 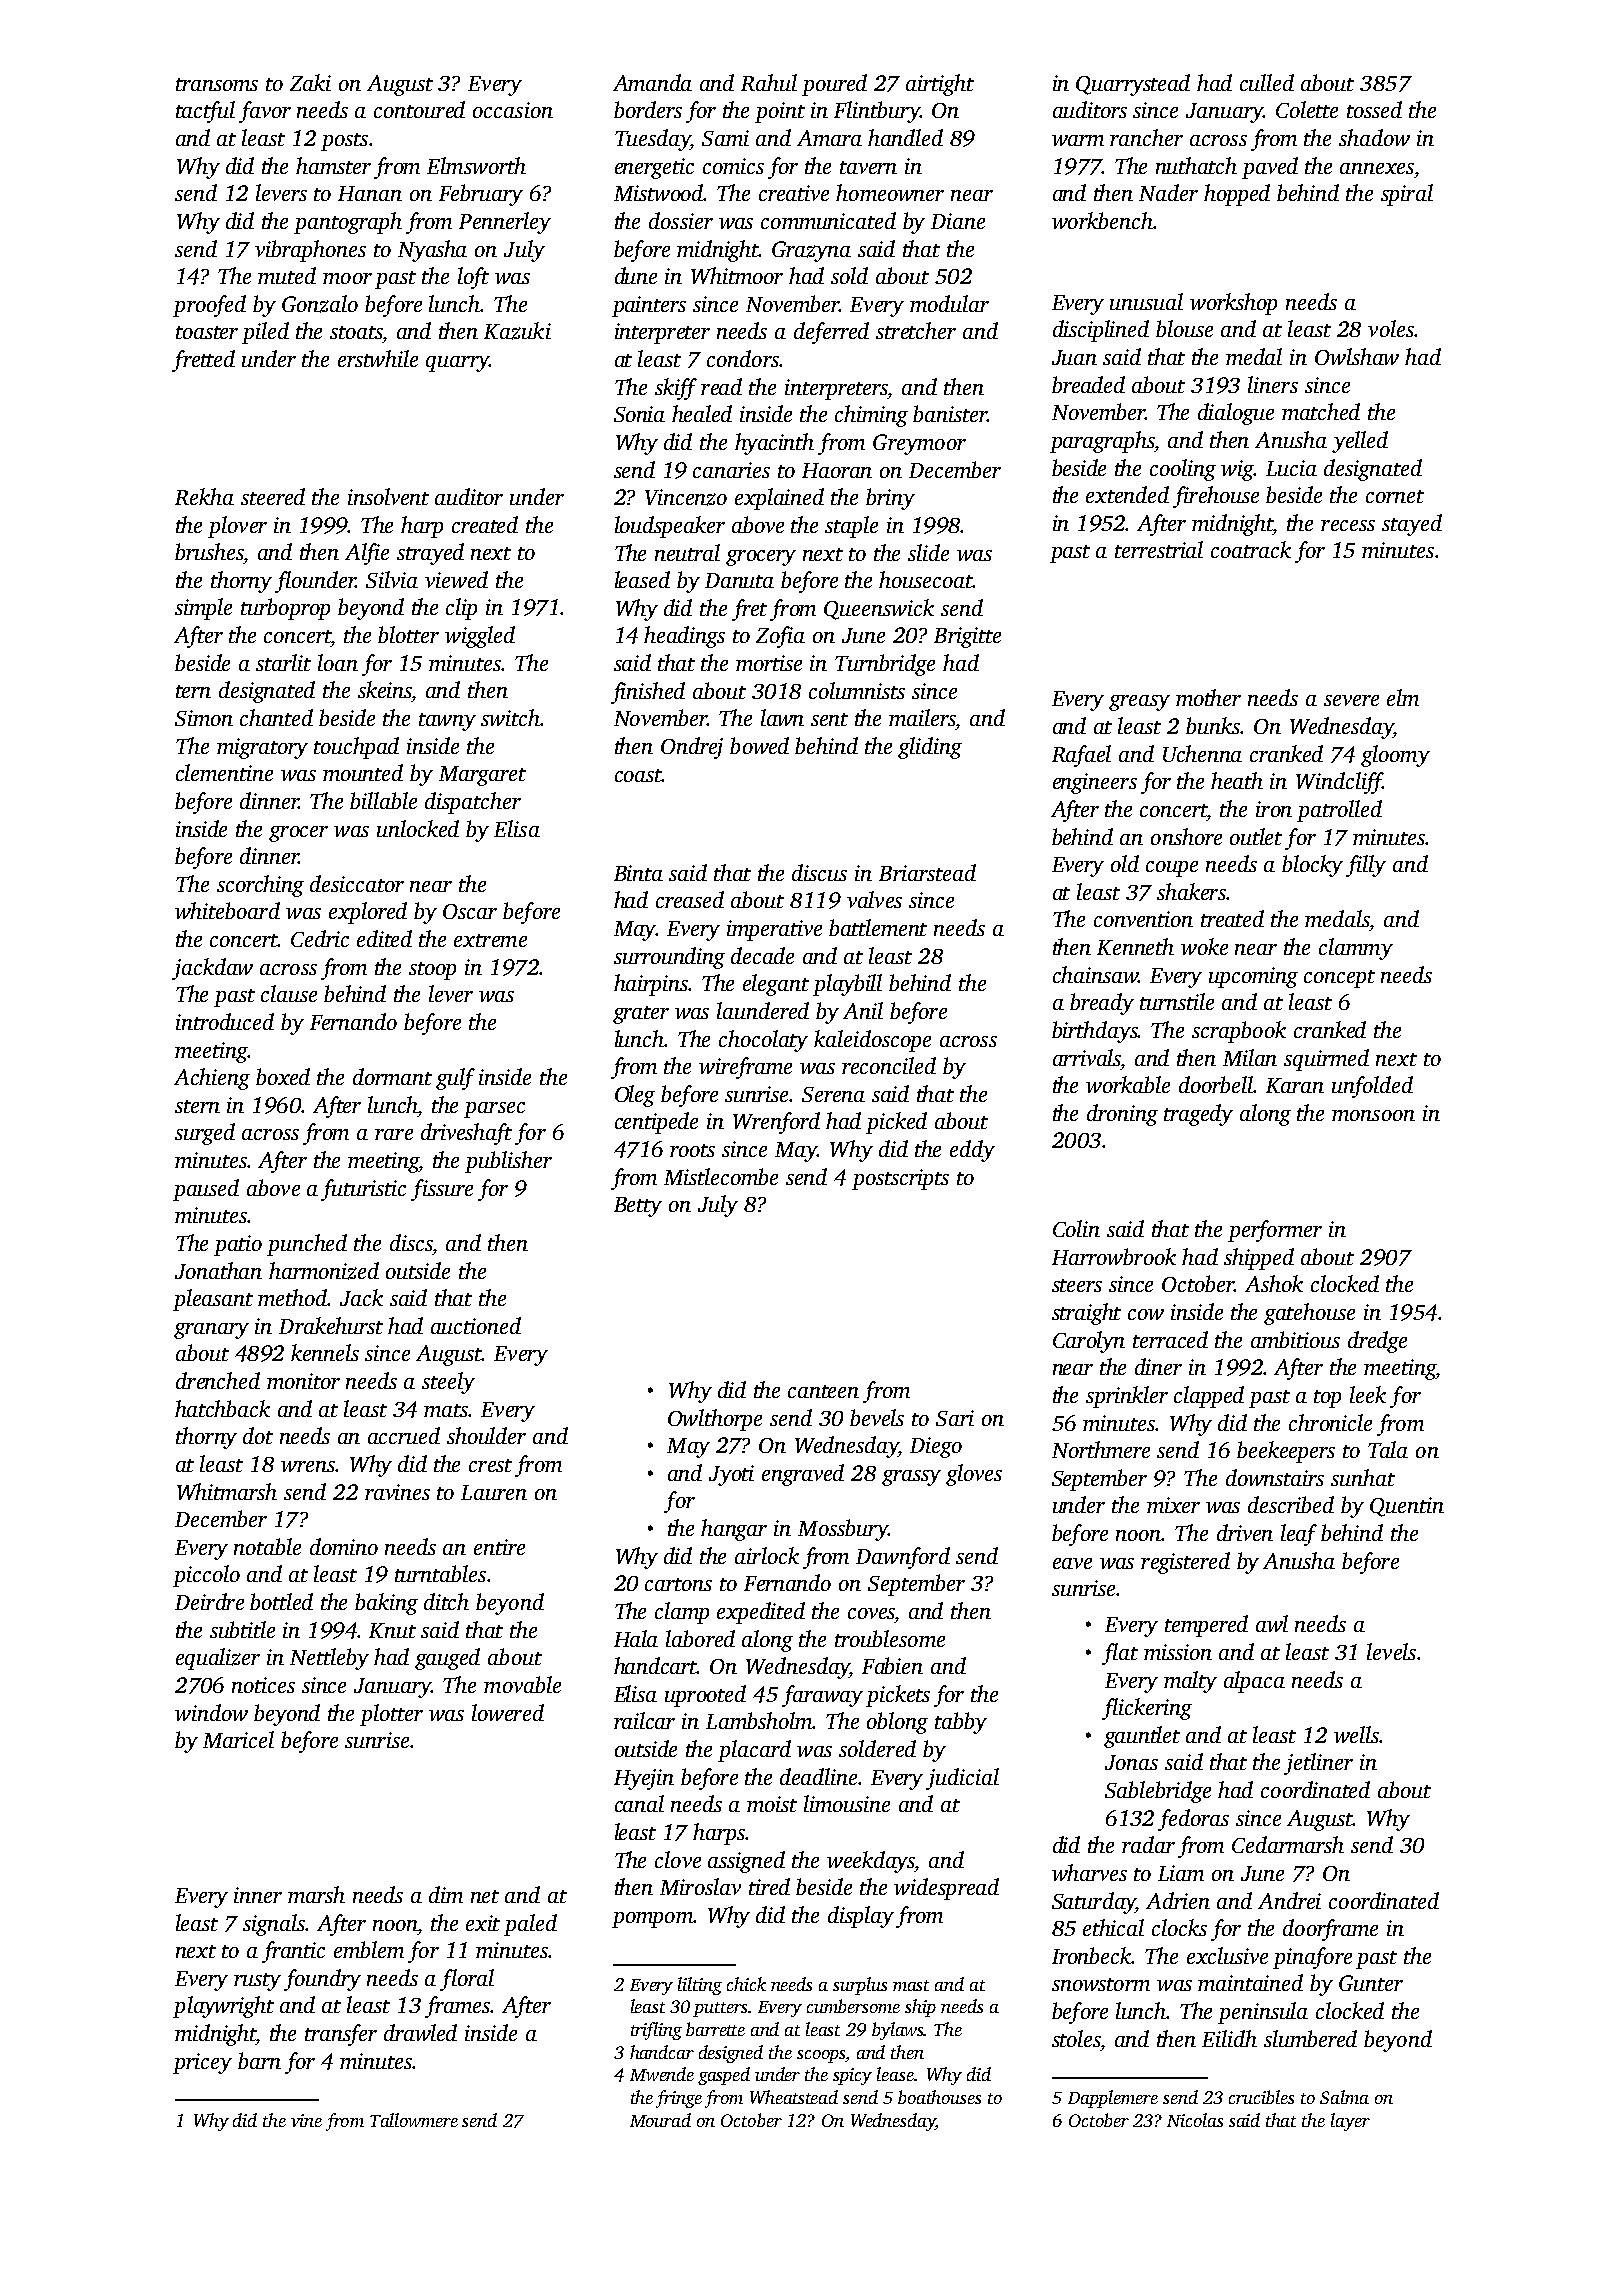 I want to click on playwright, so click(x=223, y=2007).
